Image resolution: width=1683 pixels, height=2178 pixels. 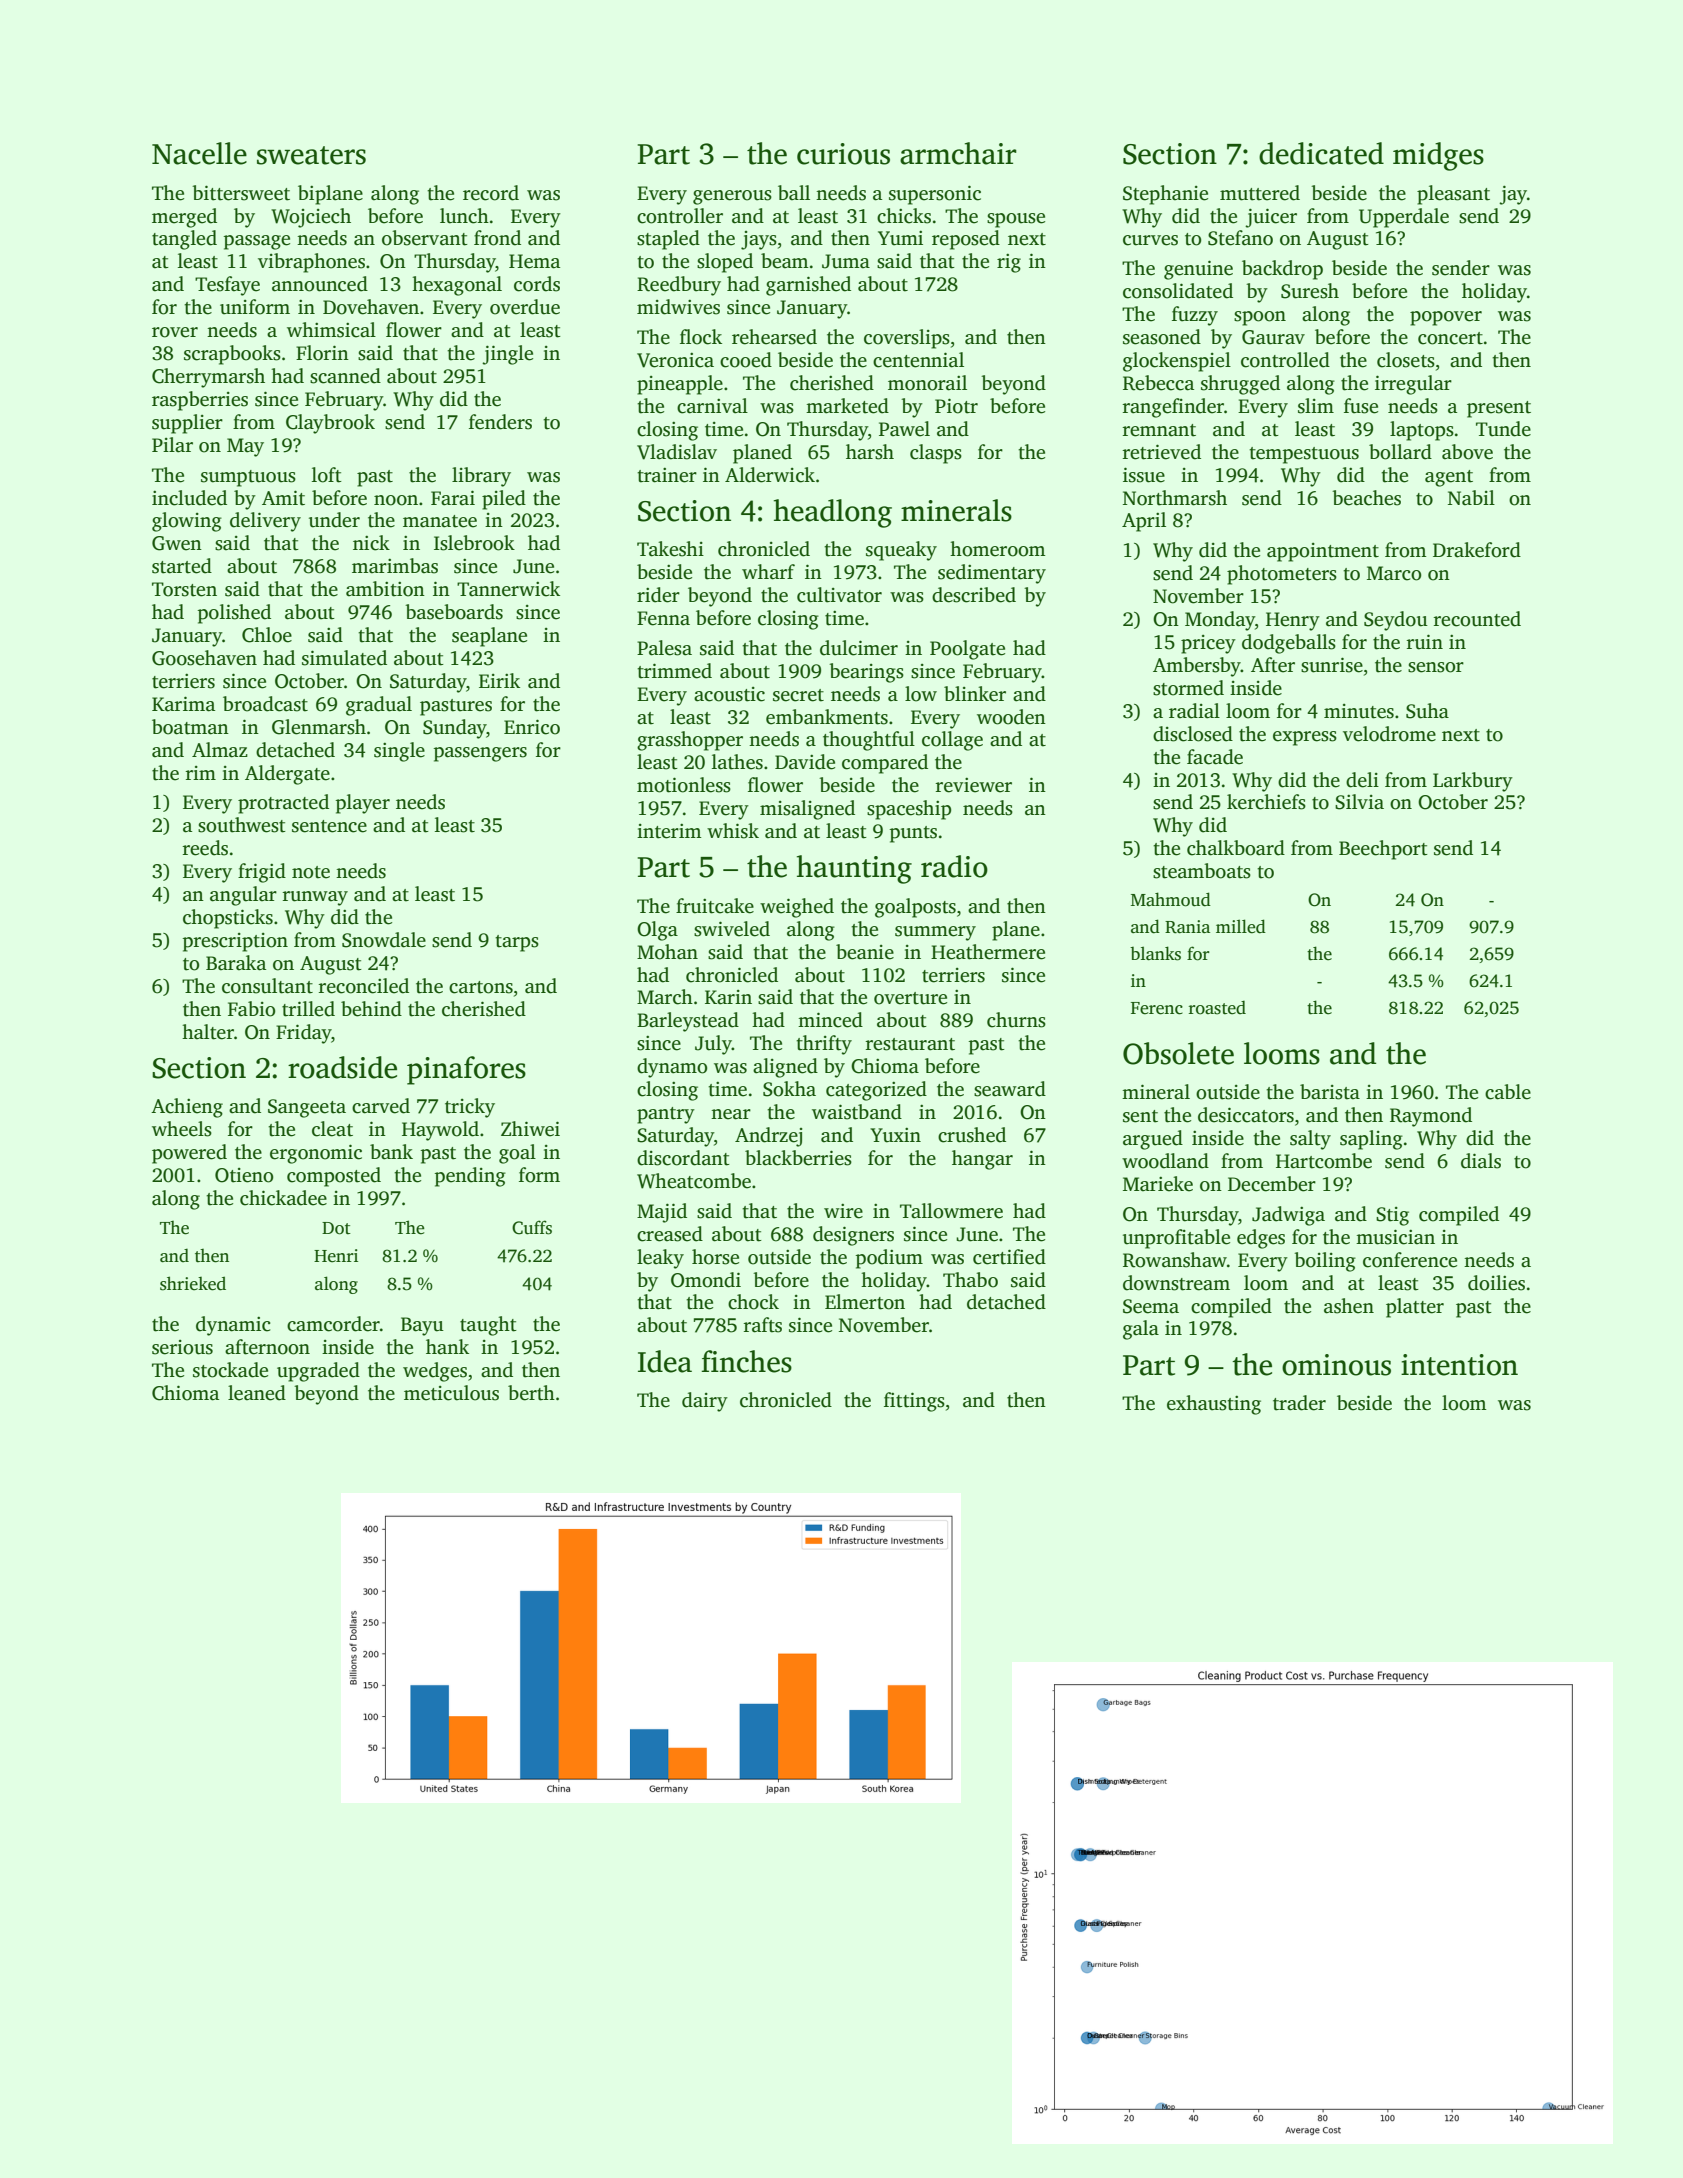 I want to click on summery, so click(x=935, y=933).
